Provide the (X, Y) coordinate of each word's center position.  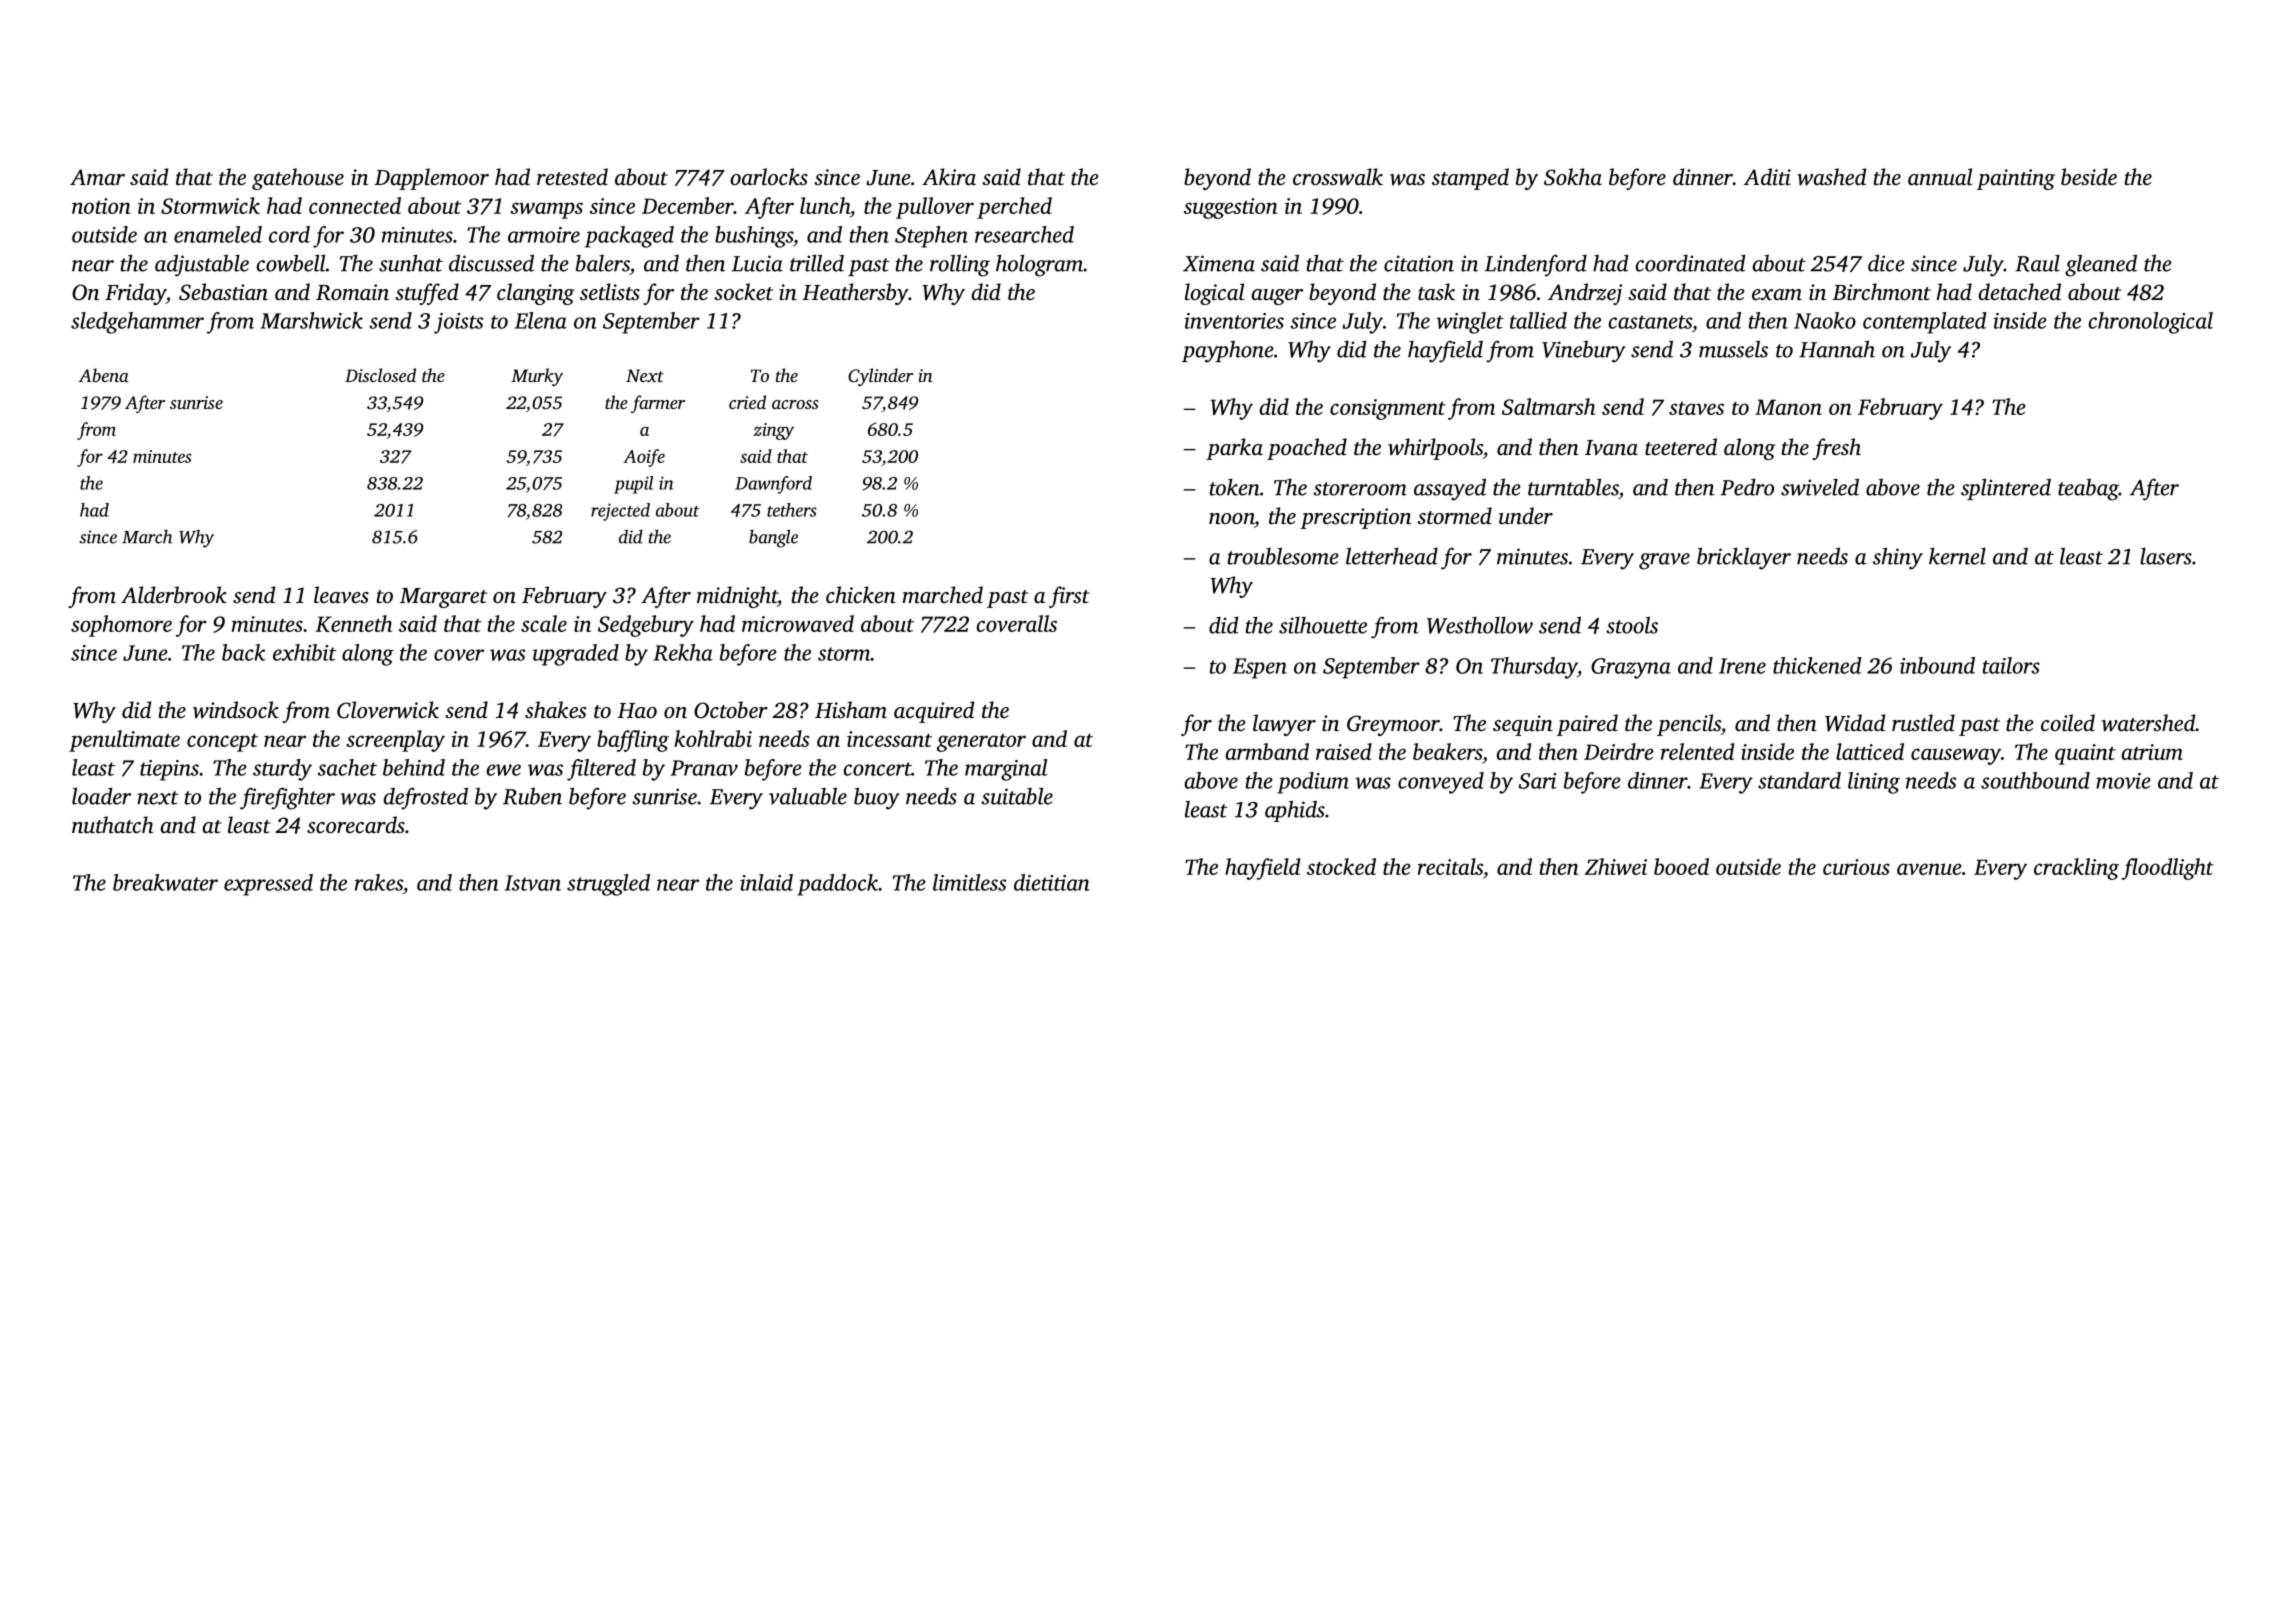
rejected (620, 512)
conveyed (1441, 783)
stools (1632, 625)
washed (1831, 177)
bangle (773, 538)
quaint (2085, 754)
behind (414, 767)
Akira (949, 177)
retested (572, 177)
